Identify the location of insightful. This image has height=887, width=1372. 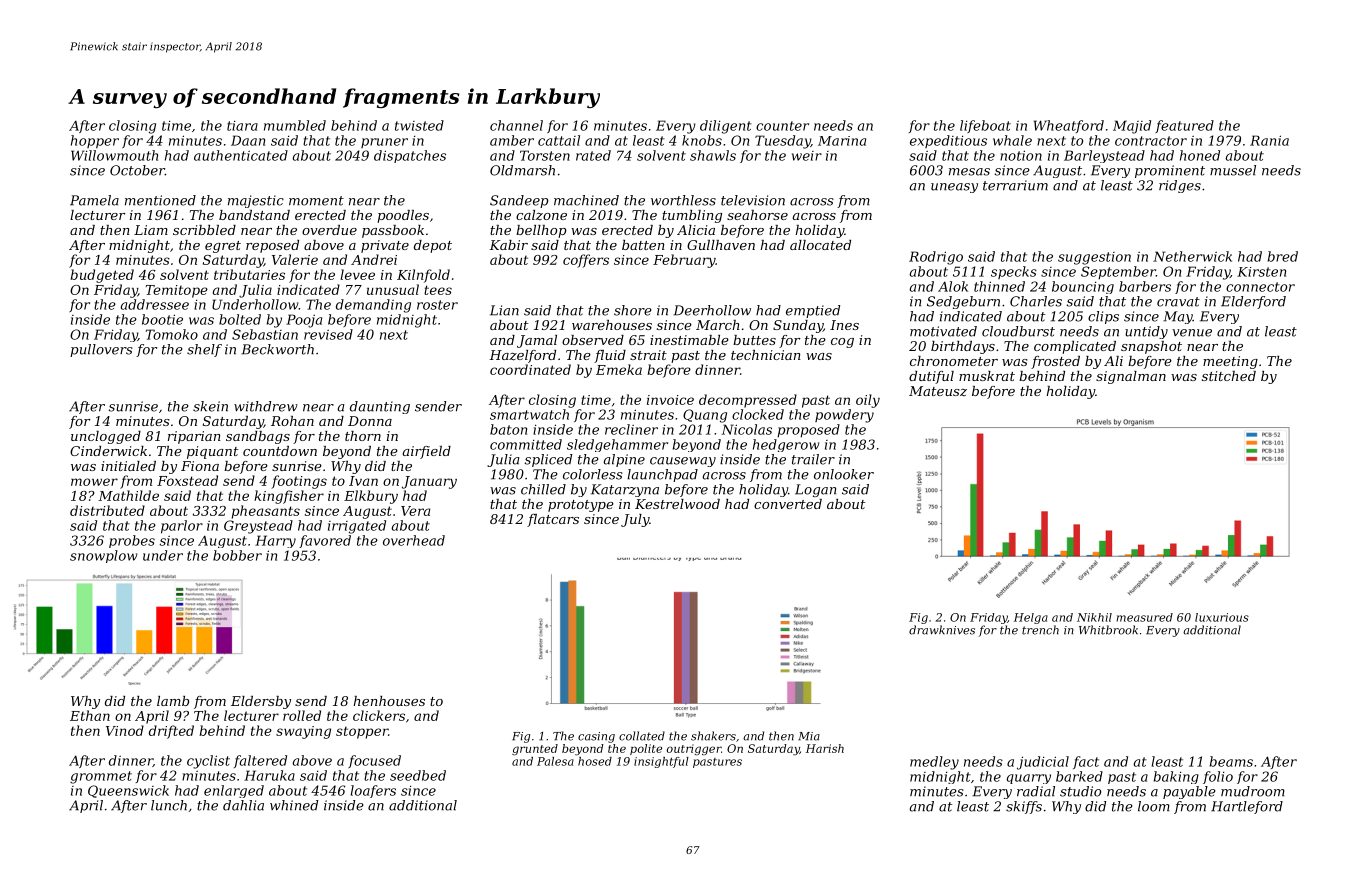
(661, 762).
